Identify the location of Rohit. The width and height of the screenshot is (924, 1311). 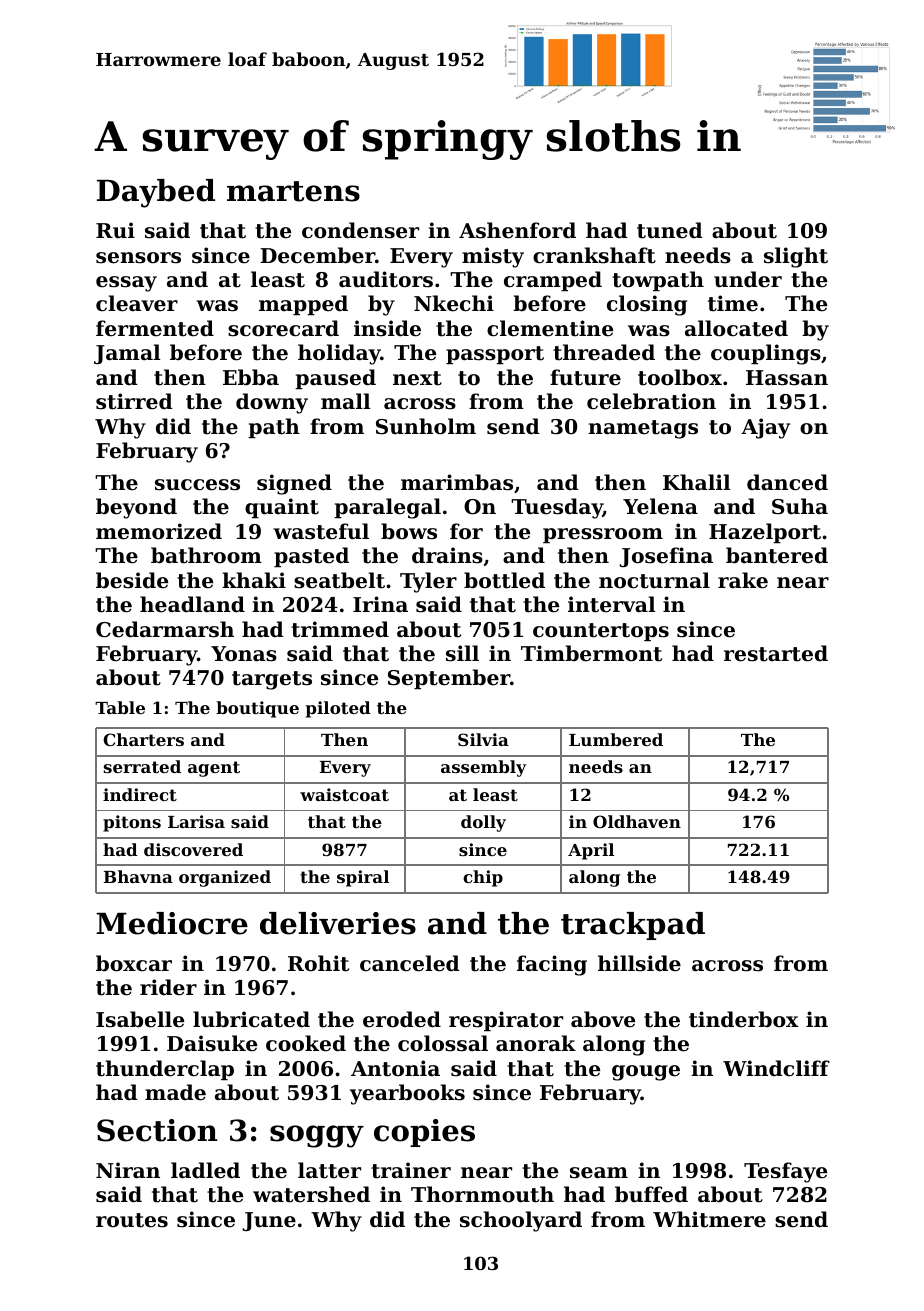
(318, 963).
